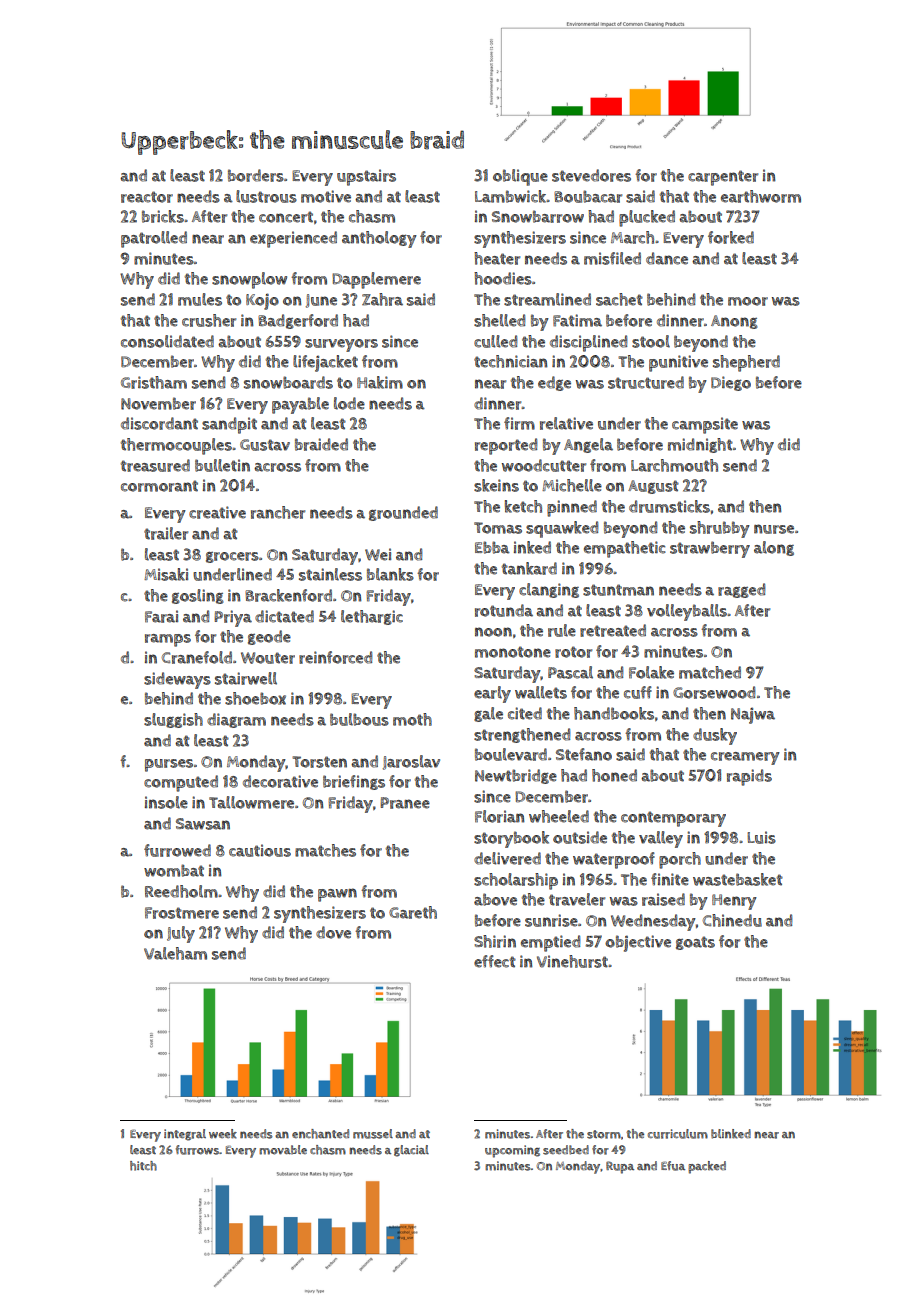 This image has width=924, height=1314. Describe the element at coordinates (547, 299) in the image. I see `streamlined` at that location.
